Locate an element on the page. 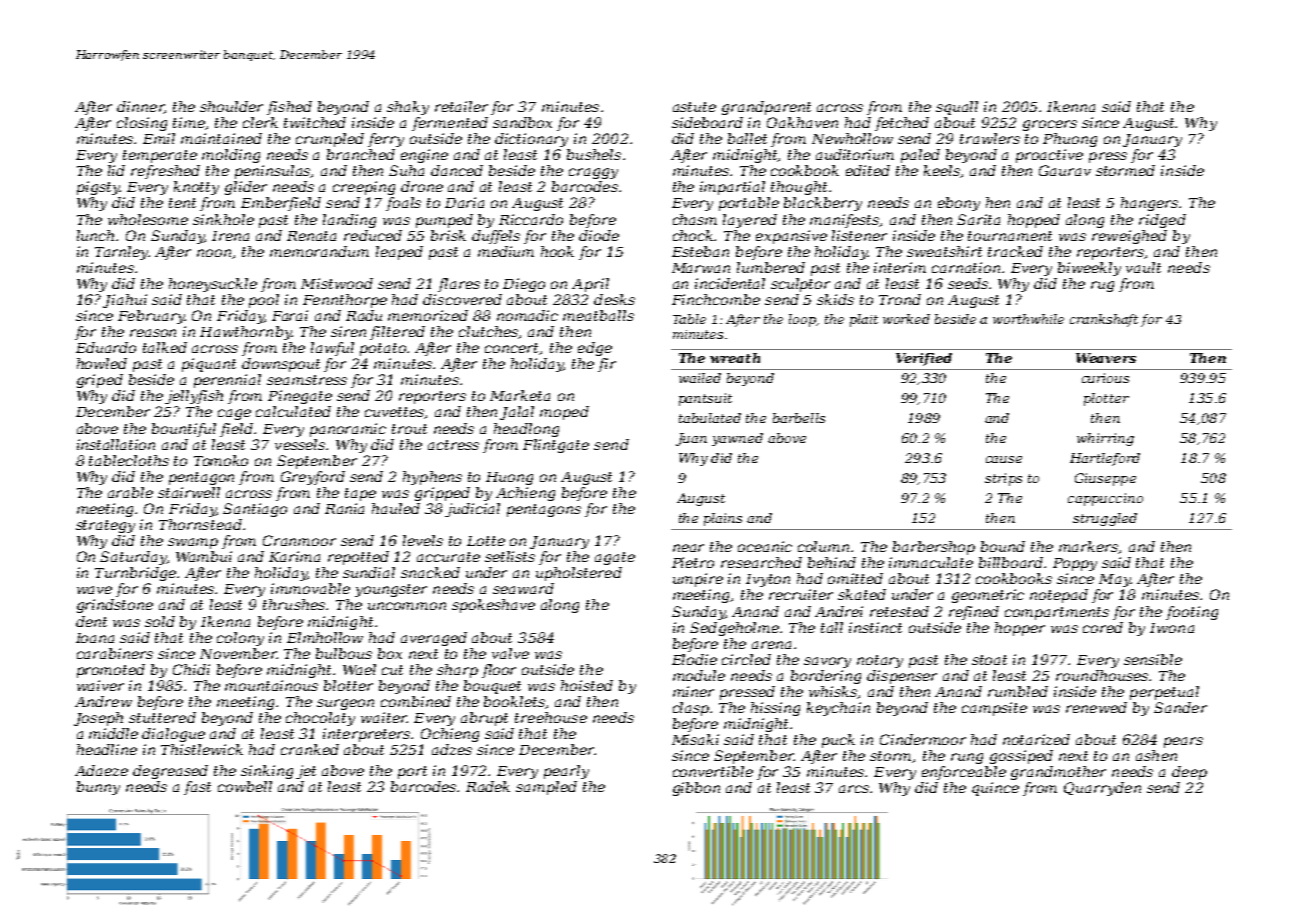 The image size is (1308, 924). grandmother is located at coordinates (1058, 773).
